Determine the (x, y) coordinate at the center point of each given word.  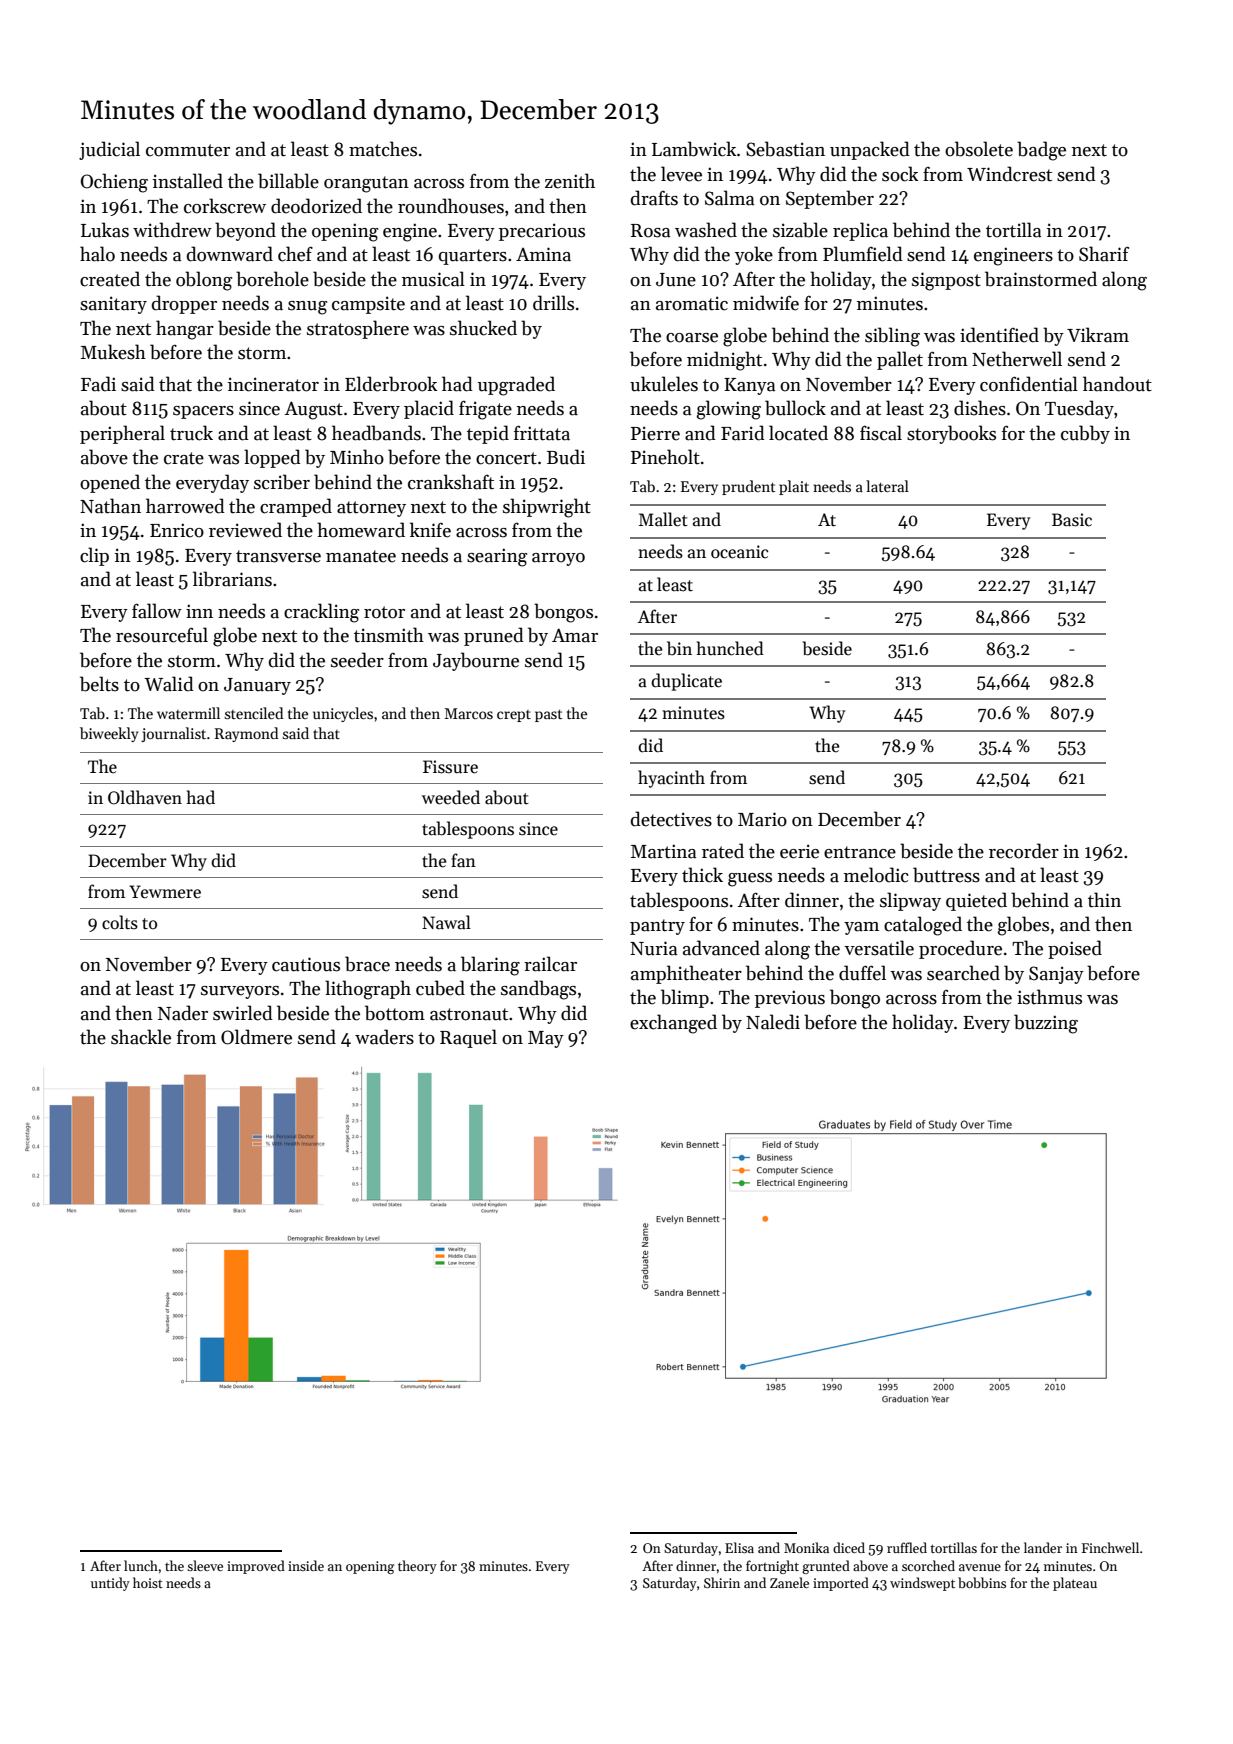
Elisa (739, 1547)
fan (463, 860)
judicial (109, 150)
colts (120, 922)
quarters (473, 257)
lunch (141, 1565)
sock (900, 174)
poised (1075, 949)
